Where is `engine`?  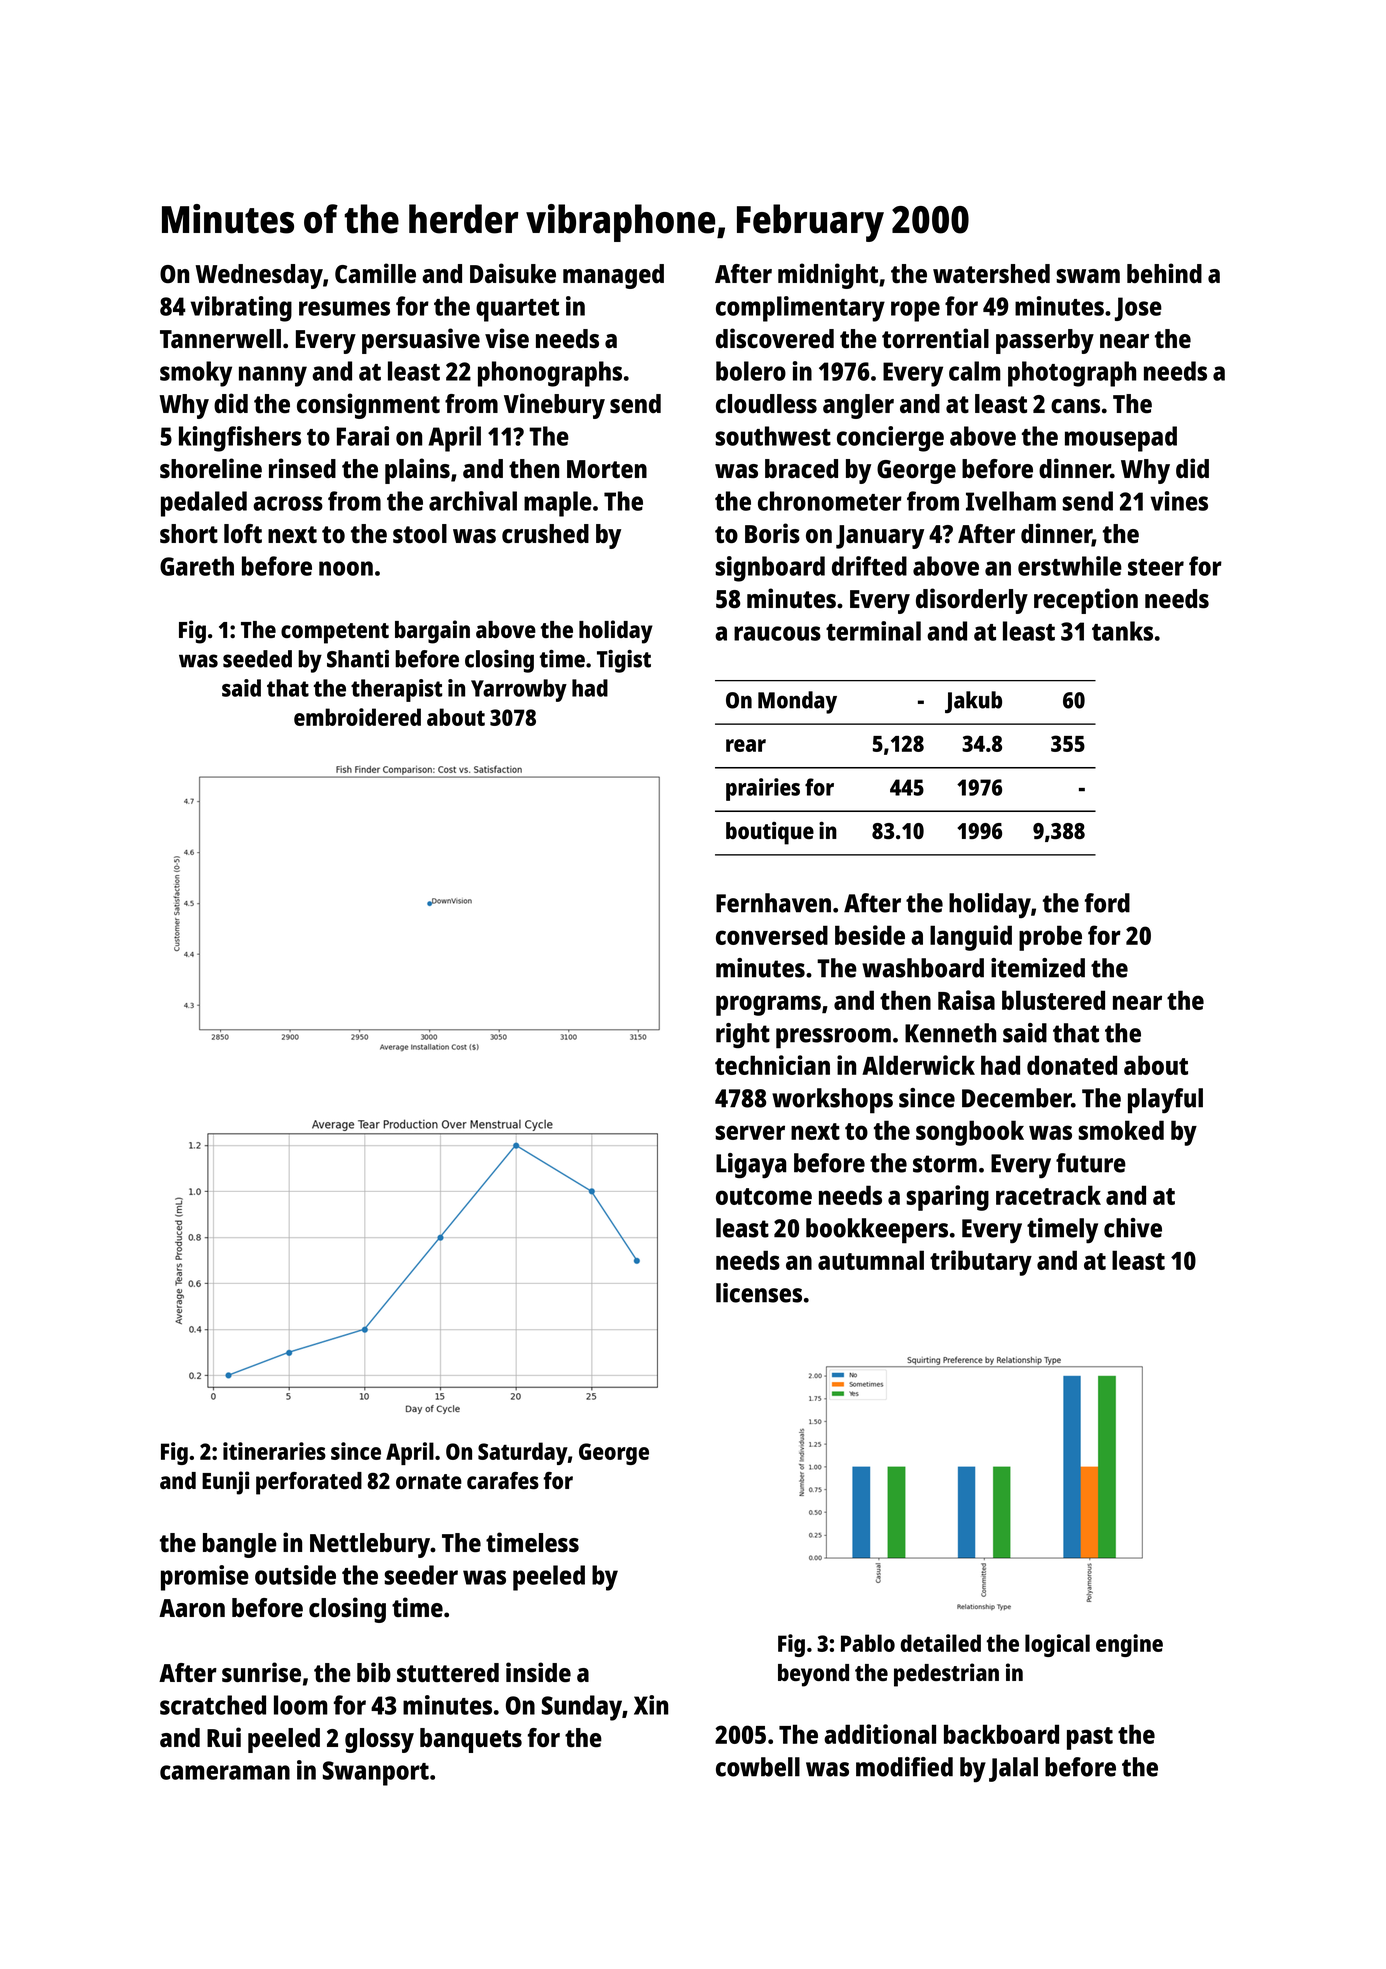 engine is located at coordinates (1129, 1645).
